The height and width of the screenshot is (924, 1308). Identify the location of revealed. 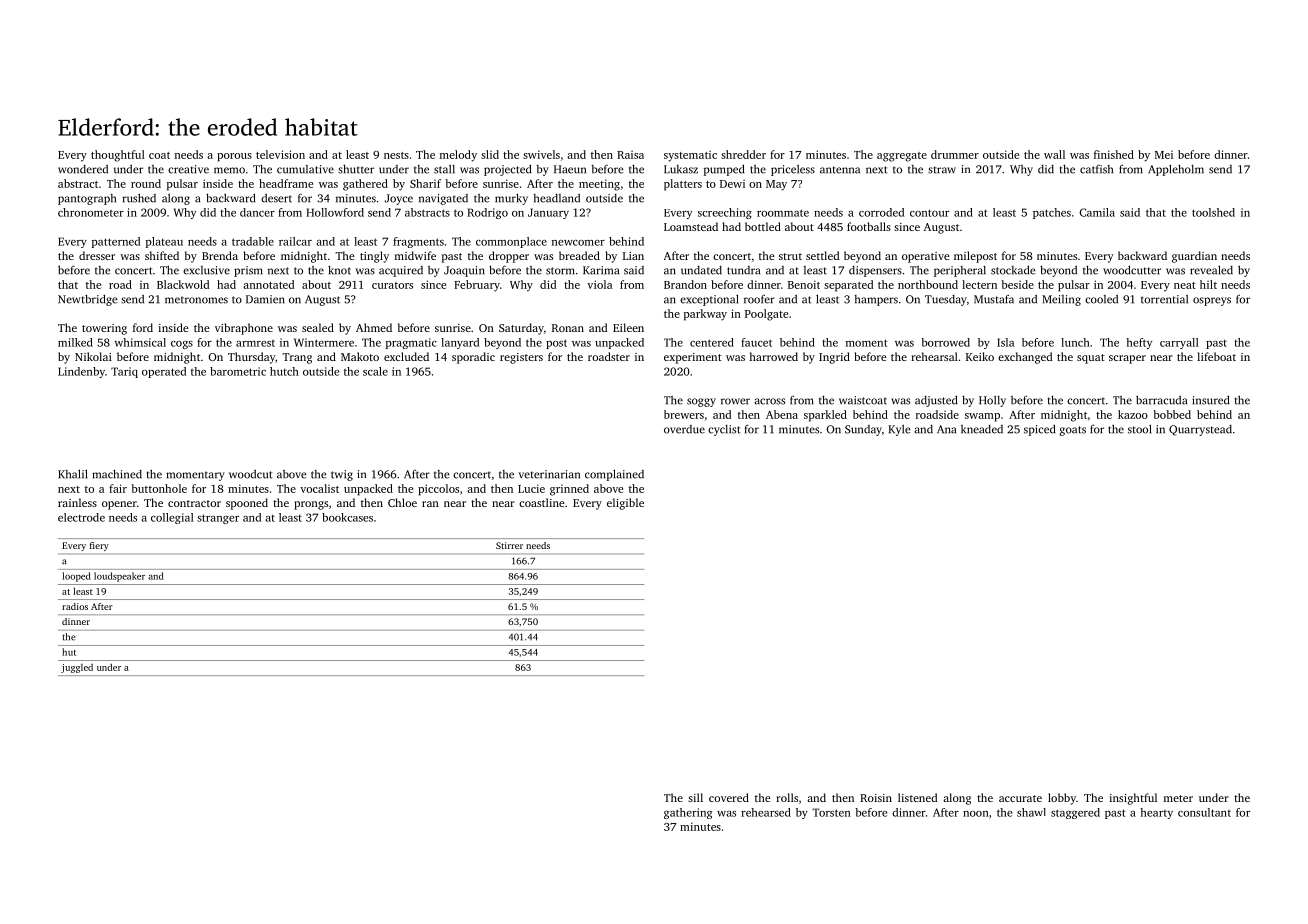
(1211, 270).
